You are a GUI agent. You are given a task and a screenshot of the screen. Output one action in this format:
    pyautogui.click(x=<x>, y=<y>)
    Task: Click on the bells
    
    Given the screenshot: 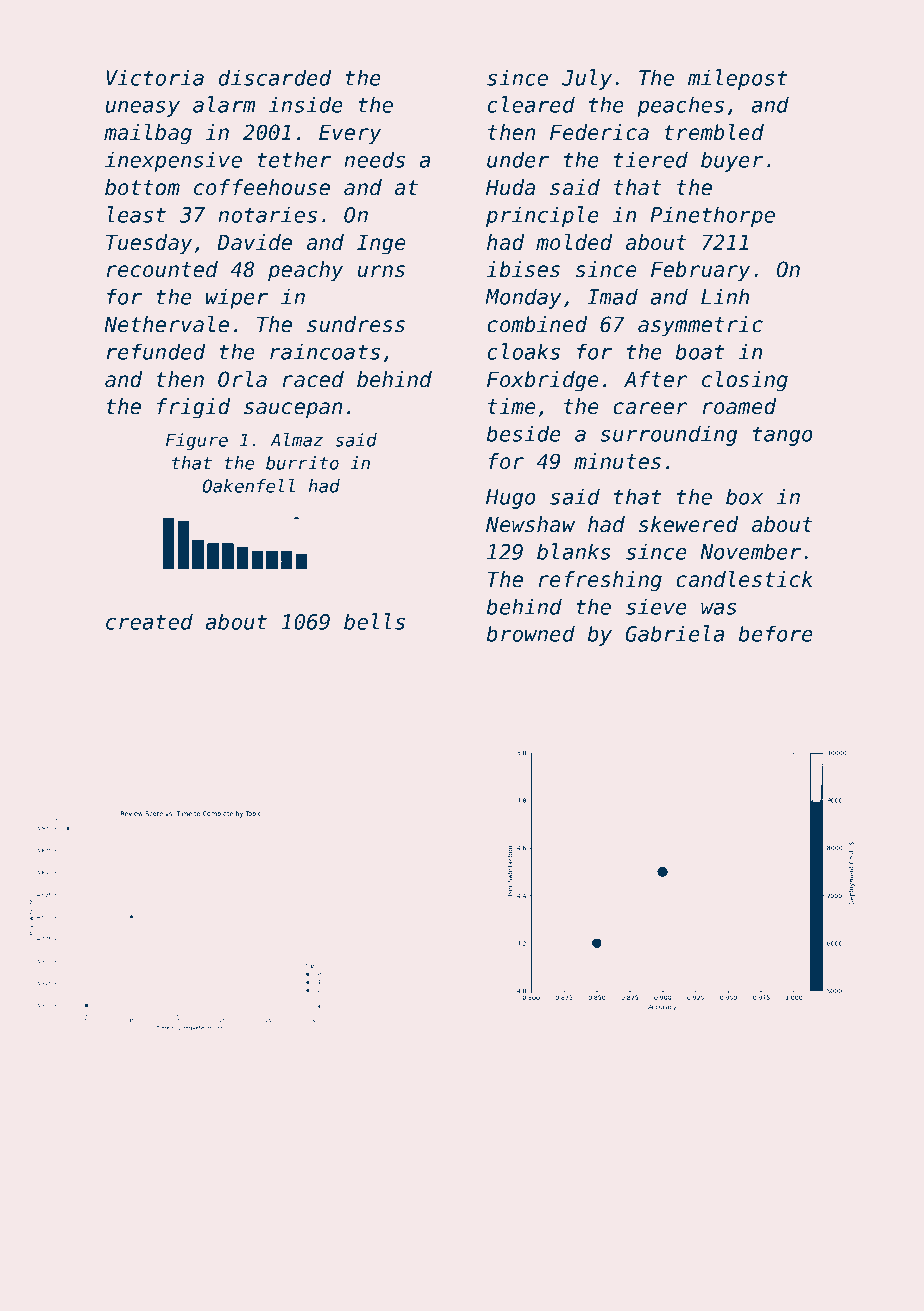 What is the action you would take?
    pyautogui.click(x=374, y=621)
